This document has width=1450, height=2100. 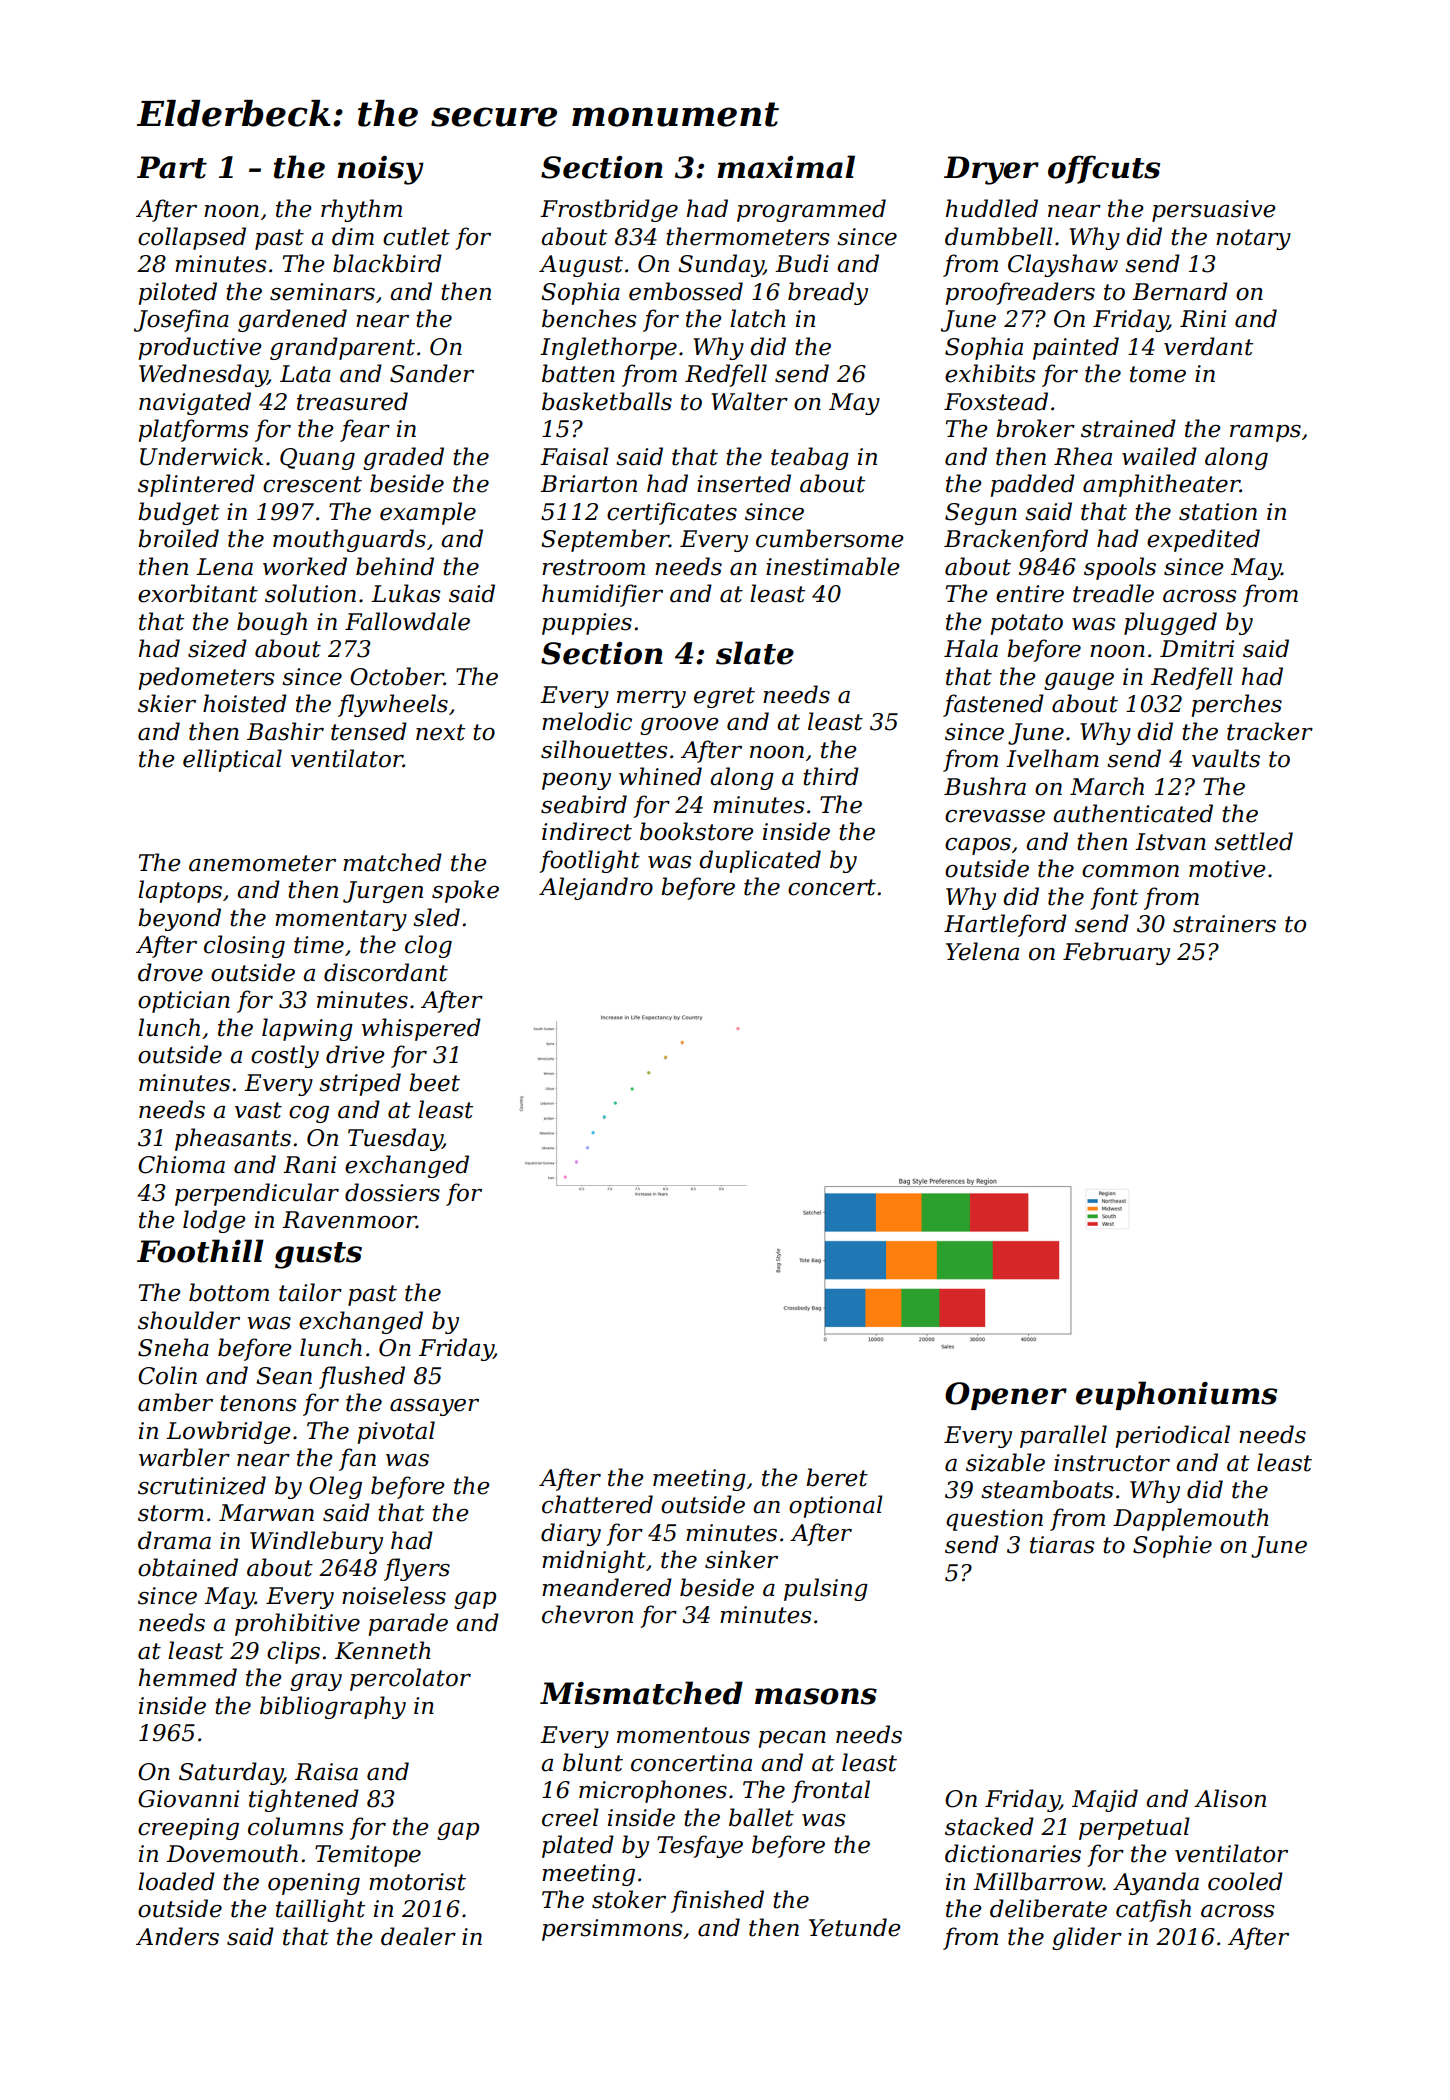 I want to click on Colin, so click(x=167, y=1375).
